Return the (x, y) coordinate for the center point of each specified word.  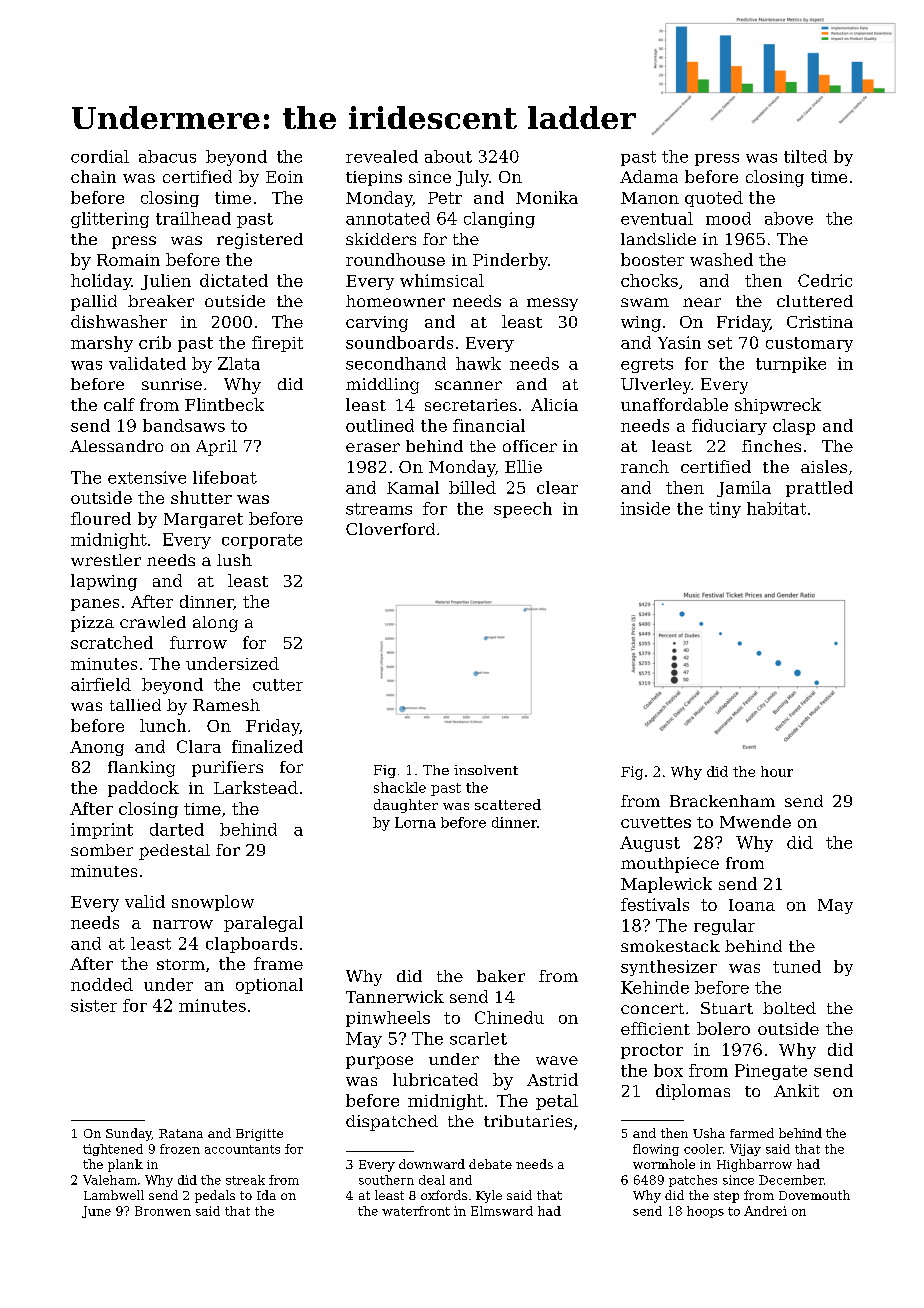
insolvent (486, 770)
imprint (102, 831)
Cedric (825, 280)
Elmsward (502, 1211)
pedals (215, 1196)
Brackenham (722, 801)
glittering (110, 220)
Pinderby (510, 261)
